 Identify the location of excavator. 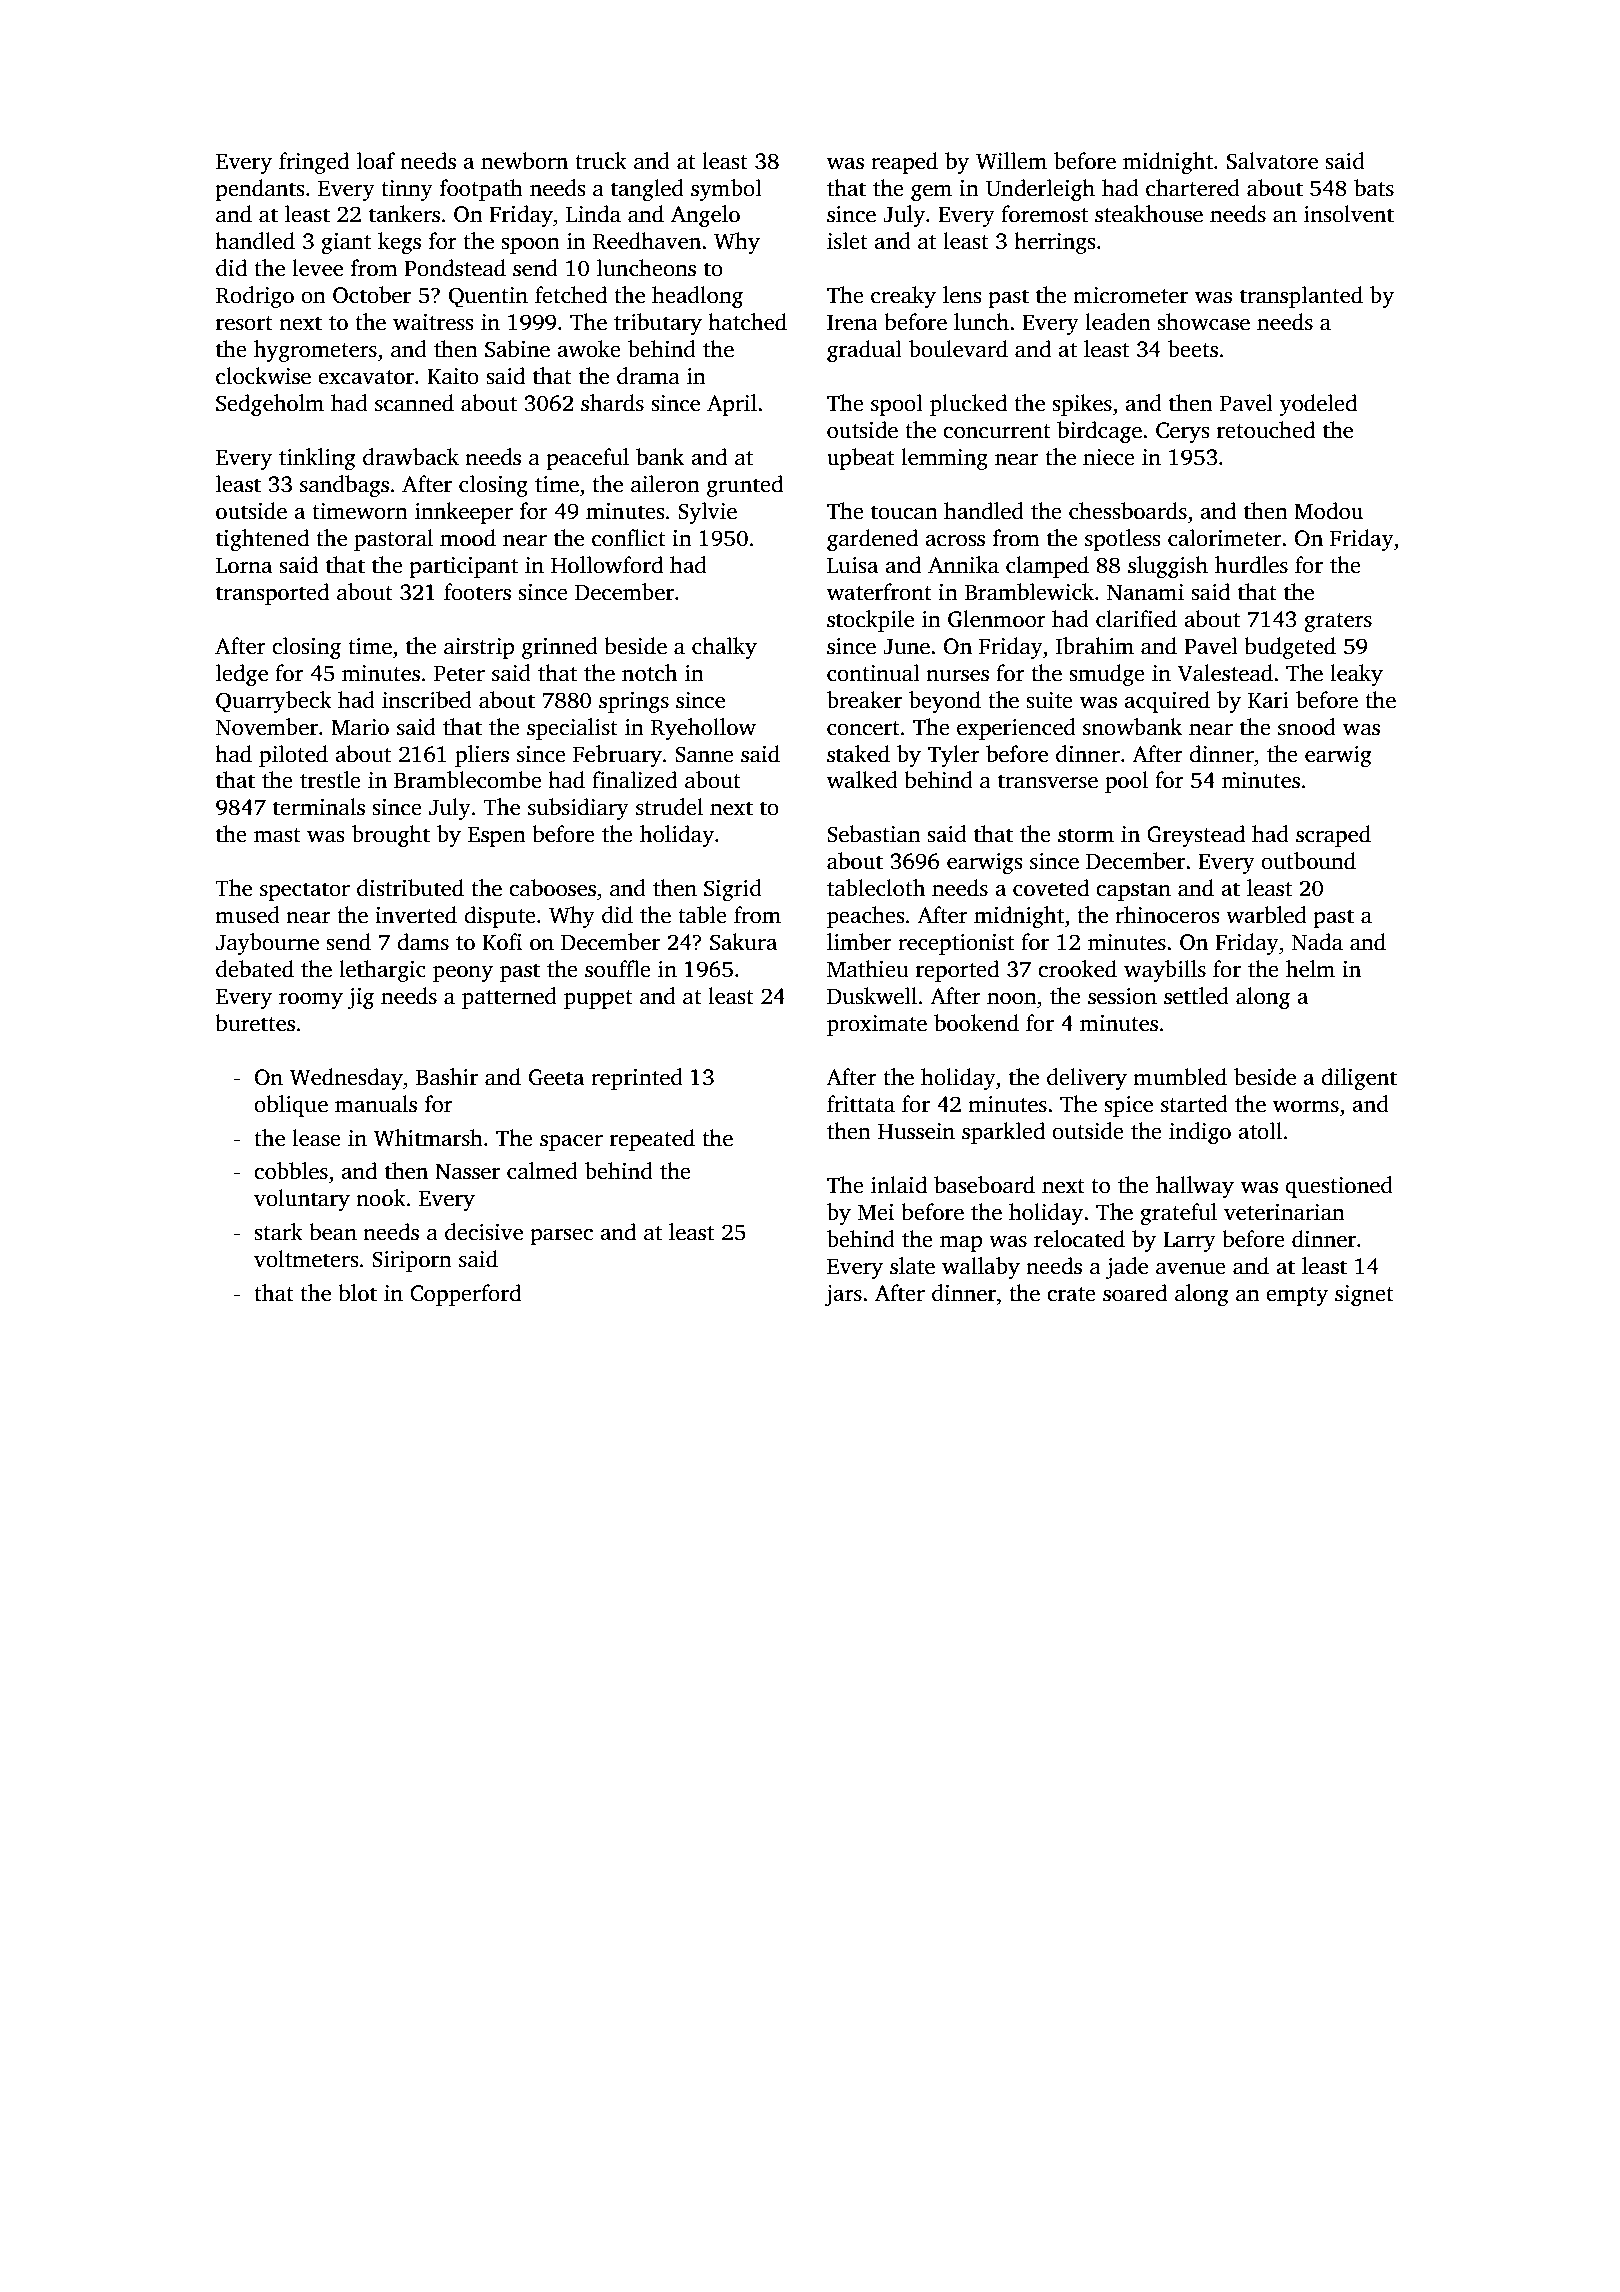
(366, 377).
